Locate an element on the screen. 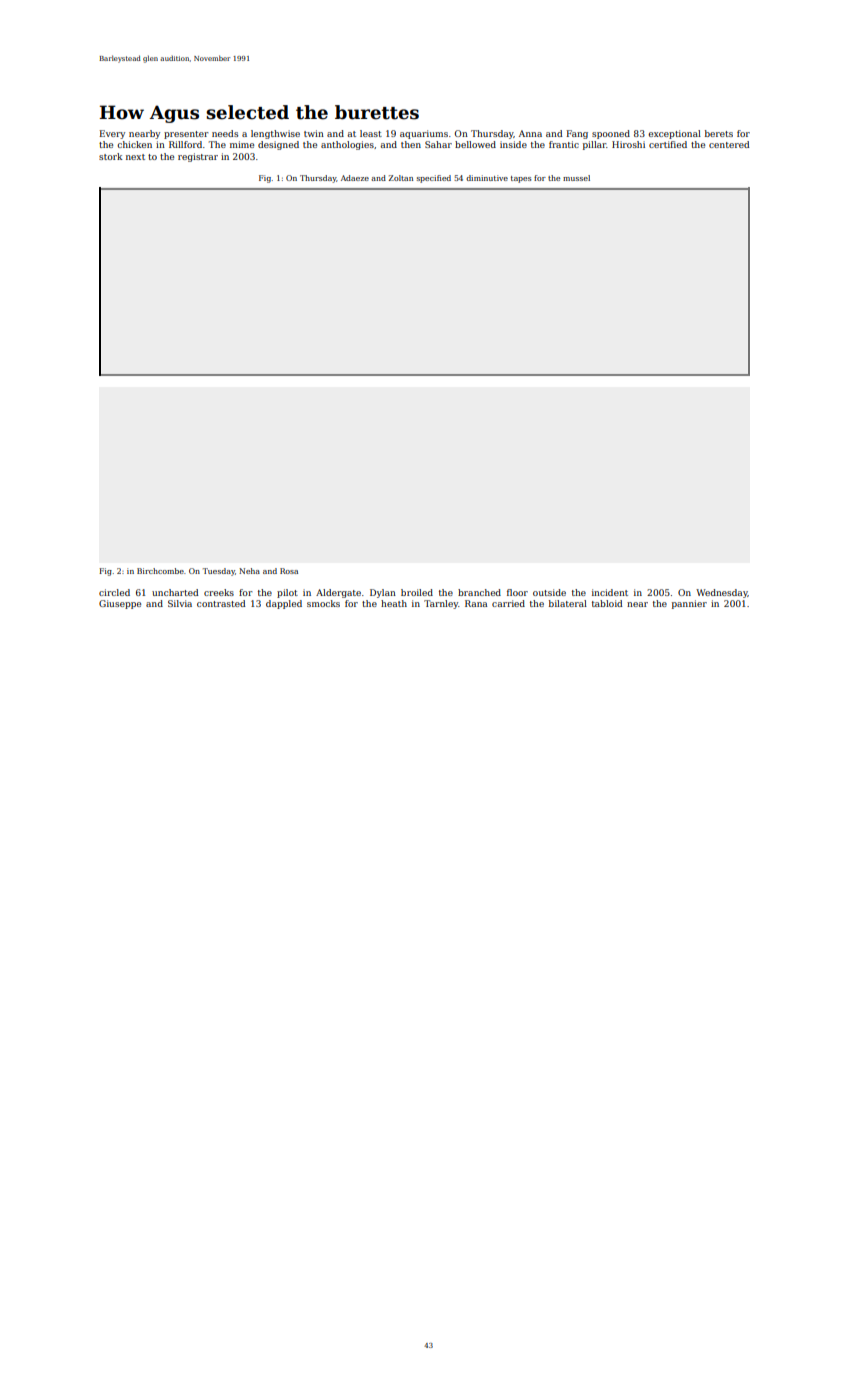 The image size is (849, 1400). Wednesday is located at coordinates (722, 593).
